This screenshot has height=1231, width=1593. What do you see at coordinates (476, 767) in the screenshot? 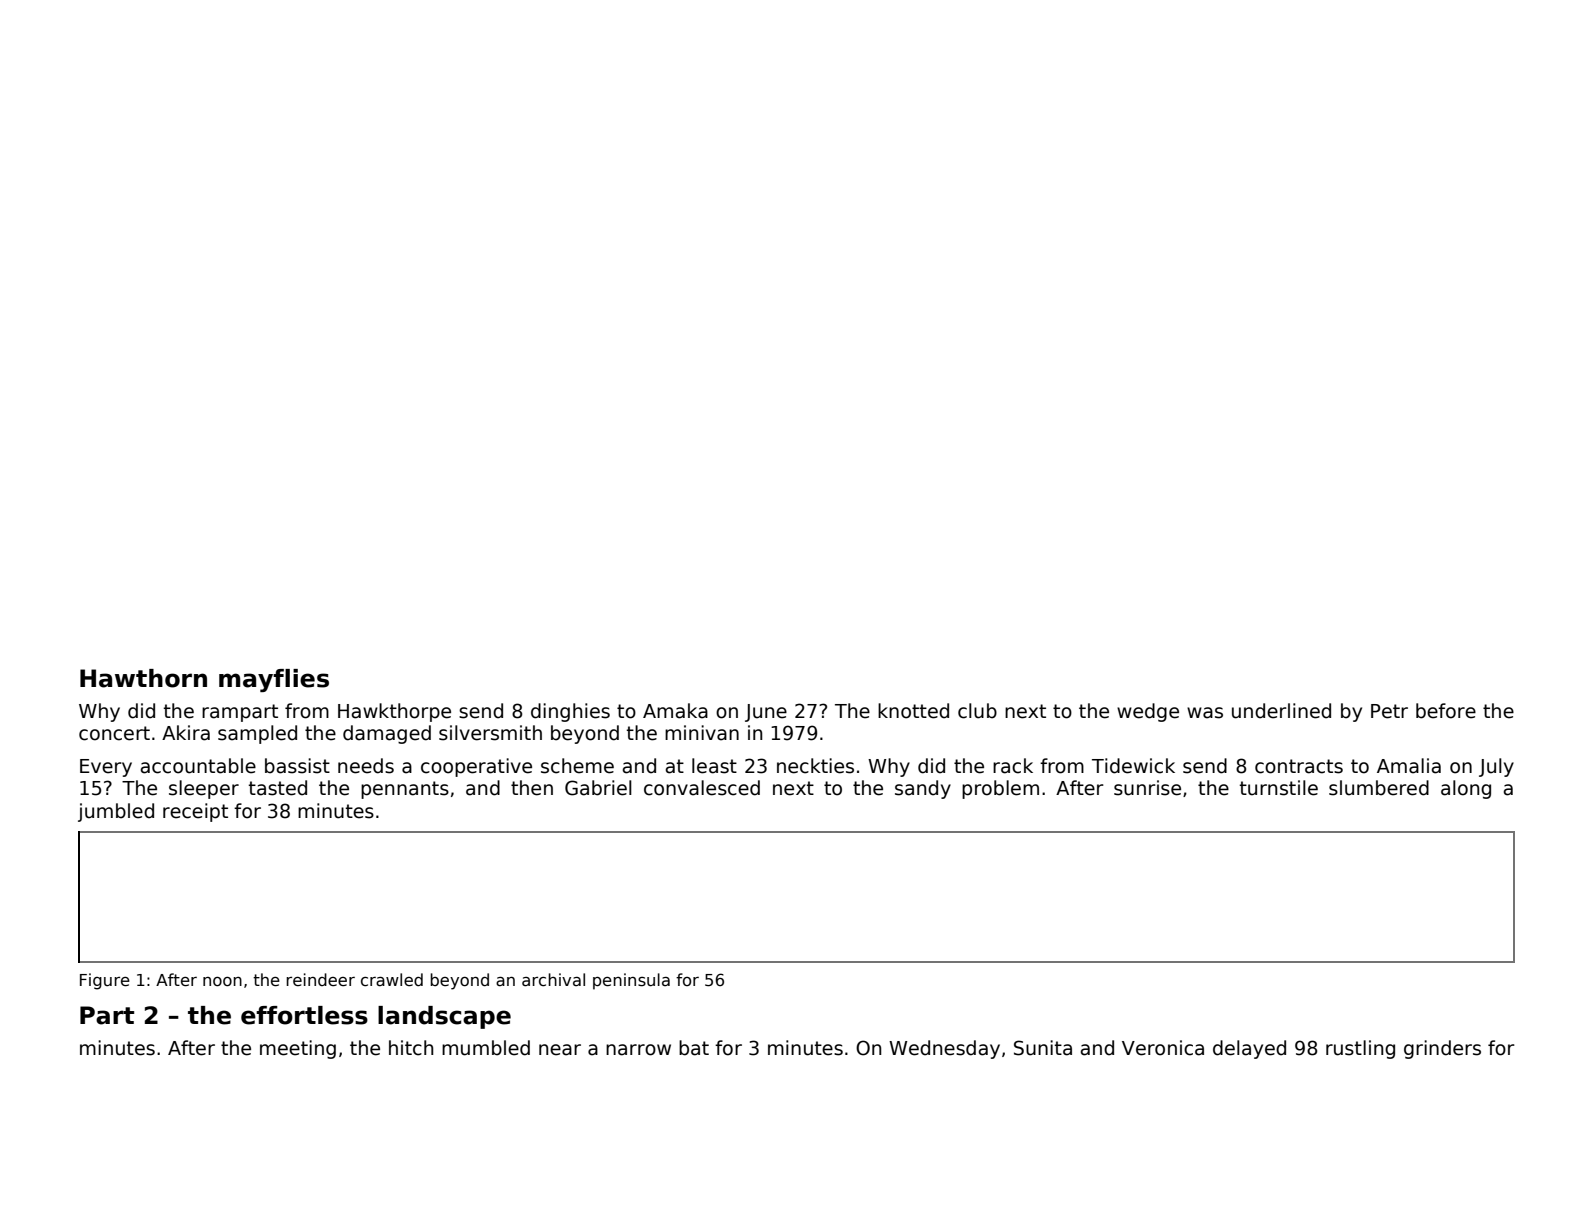
I see `cooperative` at bounding box center [476, 767].
